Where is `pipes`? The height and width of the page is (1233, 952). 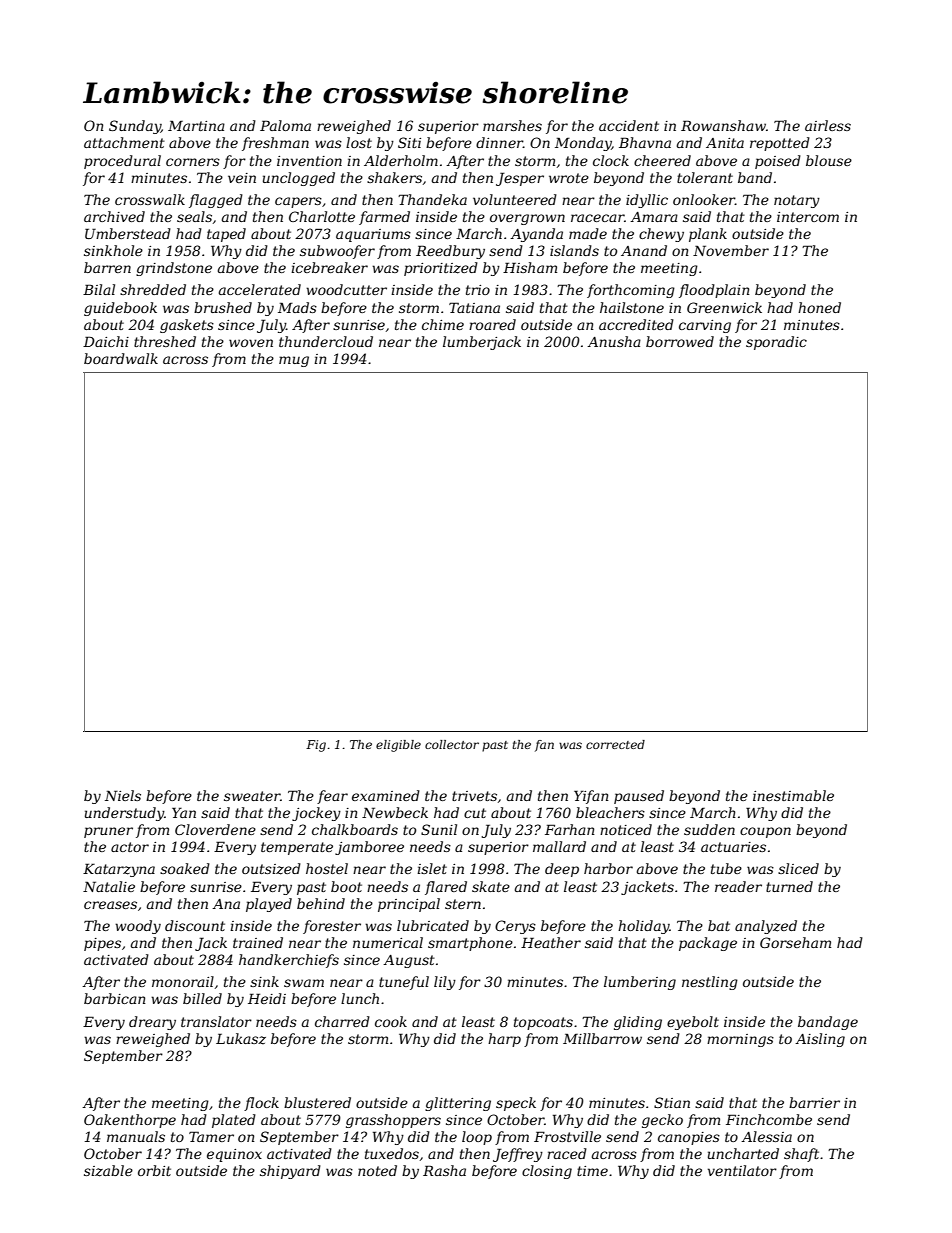
pipes is located at coordinates (102, 944).
